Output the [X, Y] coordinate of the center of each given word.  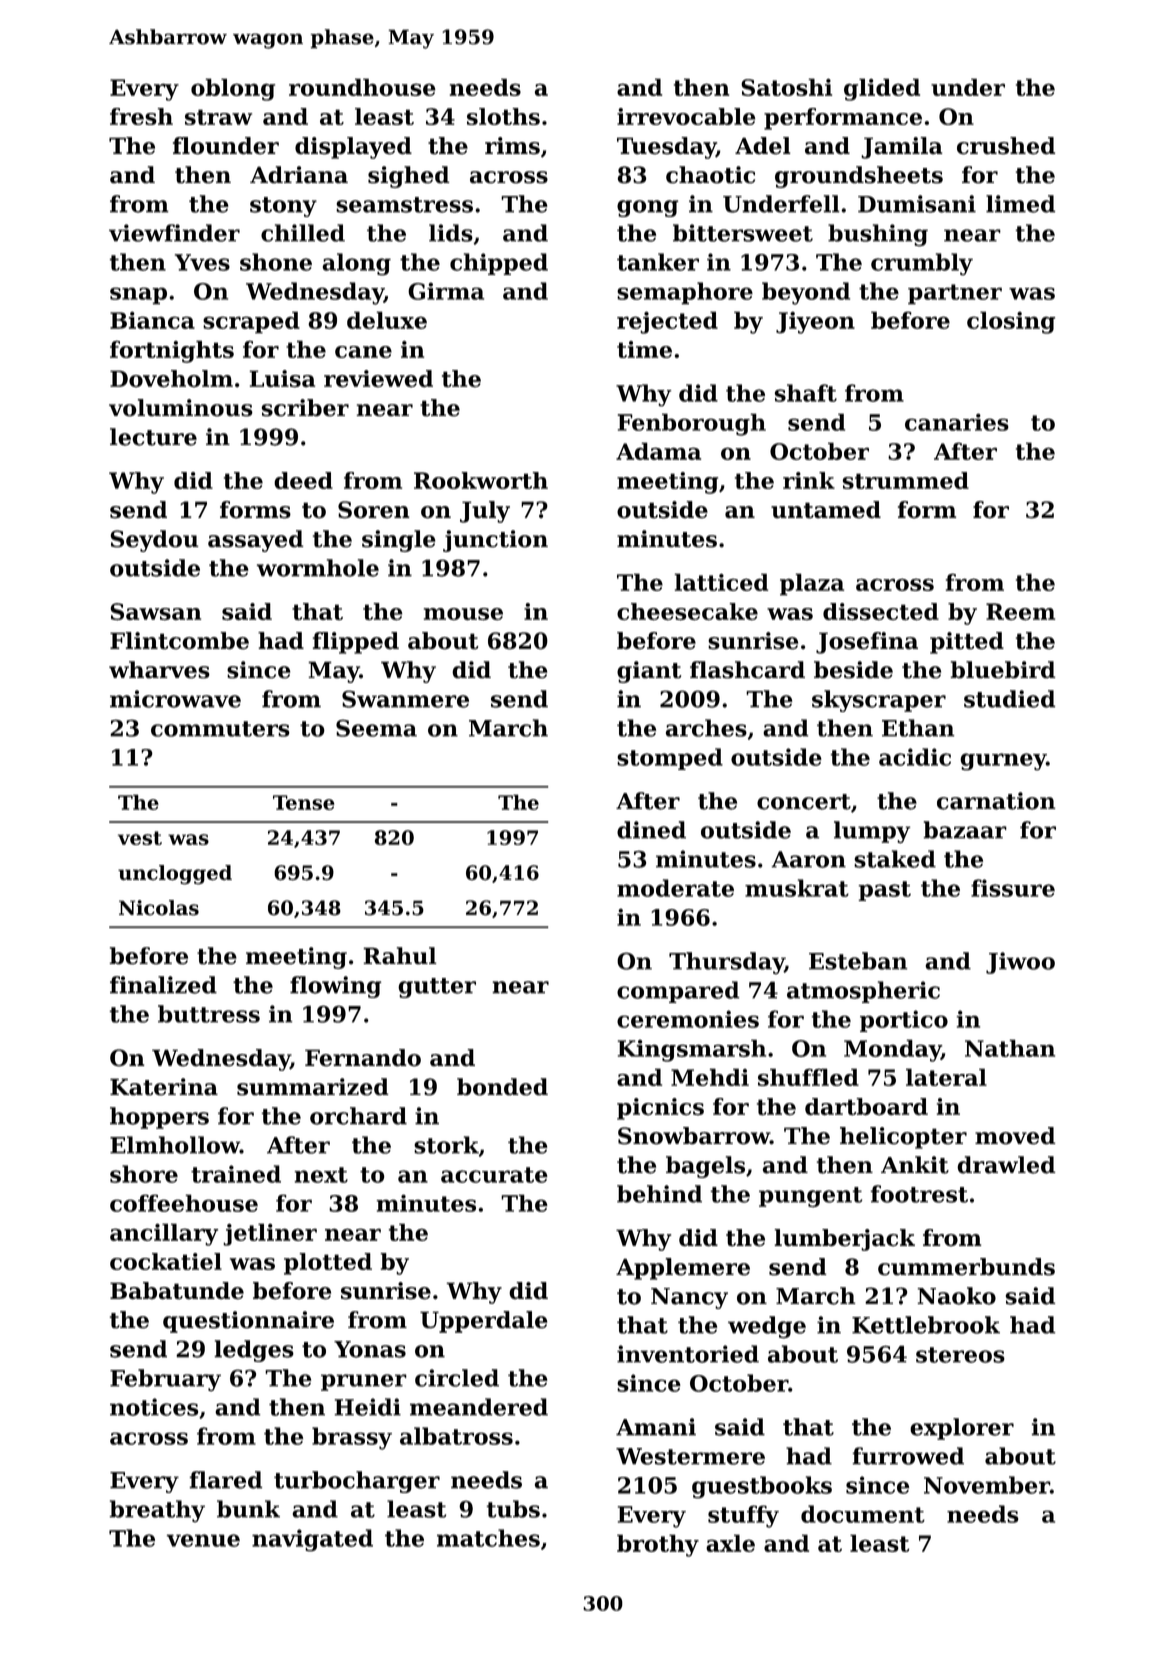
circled [457, 1378]
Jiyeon [815, 322]
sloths [503, 116]
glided [882, 89]
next [321, 1175]
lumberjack [844, 1240]
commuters [220, 729]
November [987, 1485]
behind [659, 1194]
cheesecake [687, 612]
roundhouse [362, 87]
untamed [826, 510]
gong [648, 208]
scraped [251, 322]
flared [225, 1480]
